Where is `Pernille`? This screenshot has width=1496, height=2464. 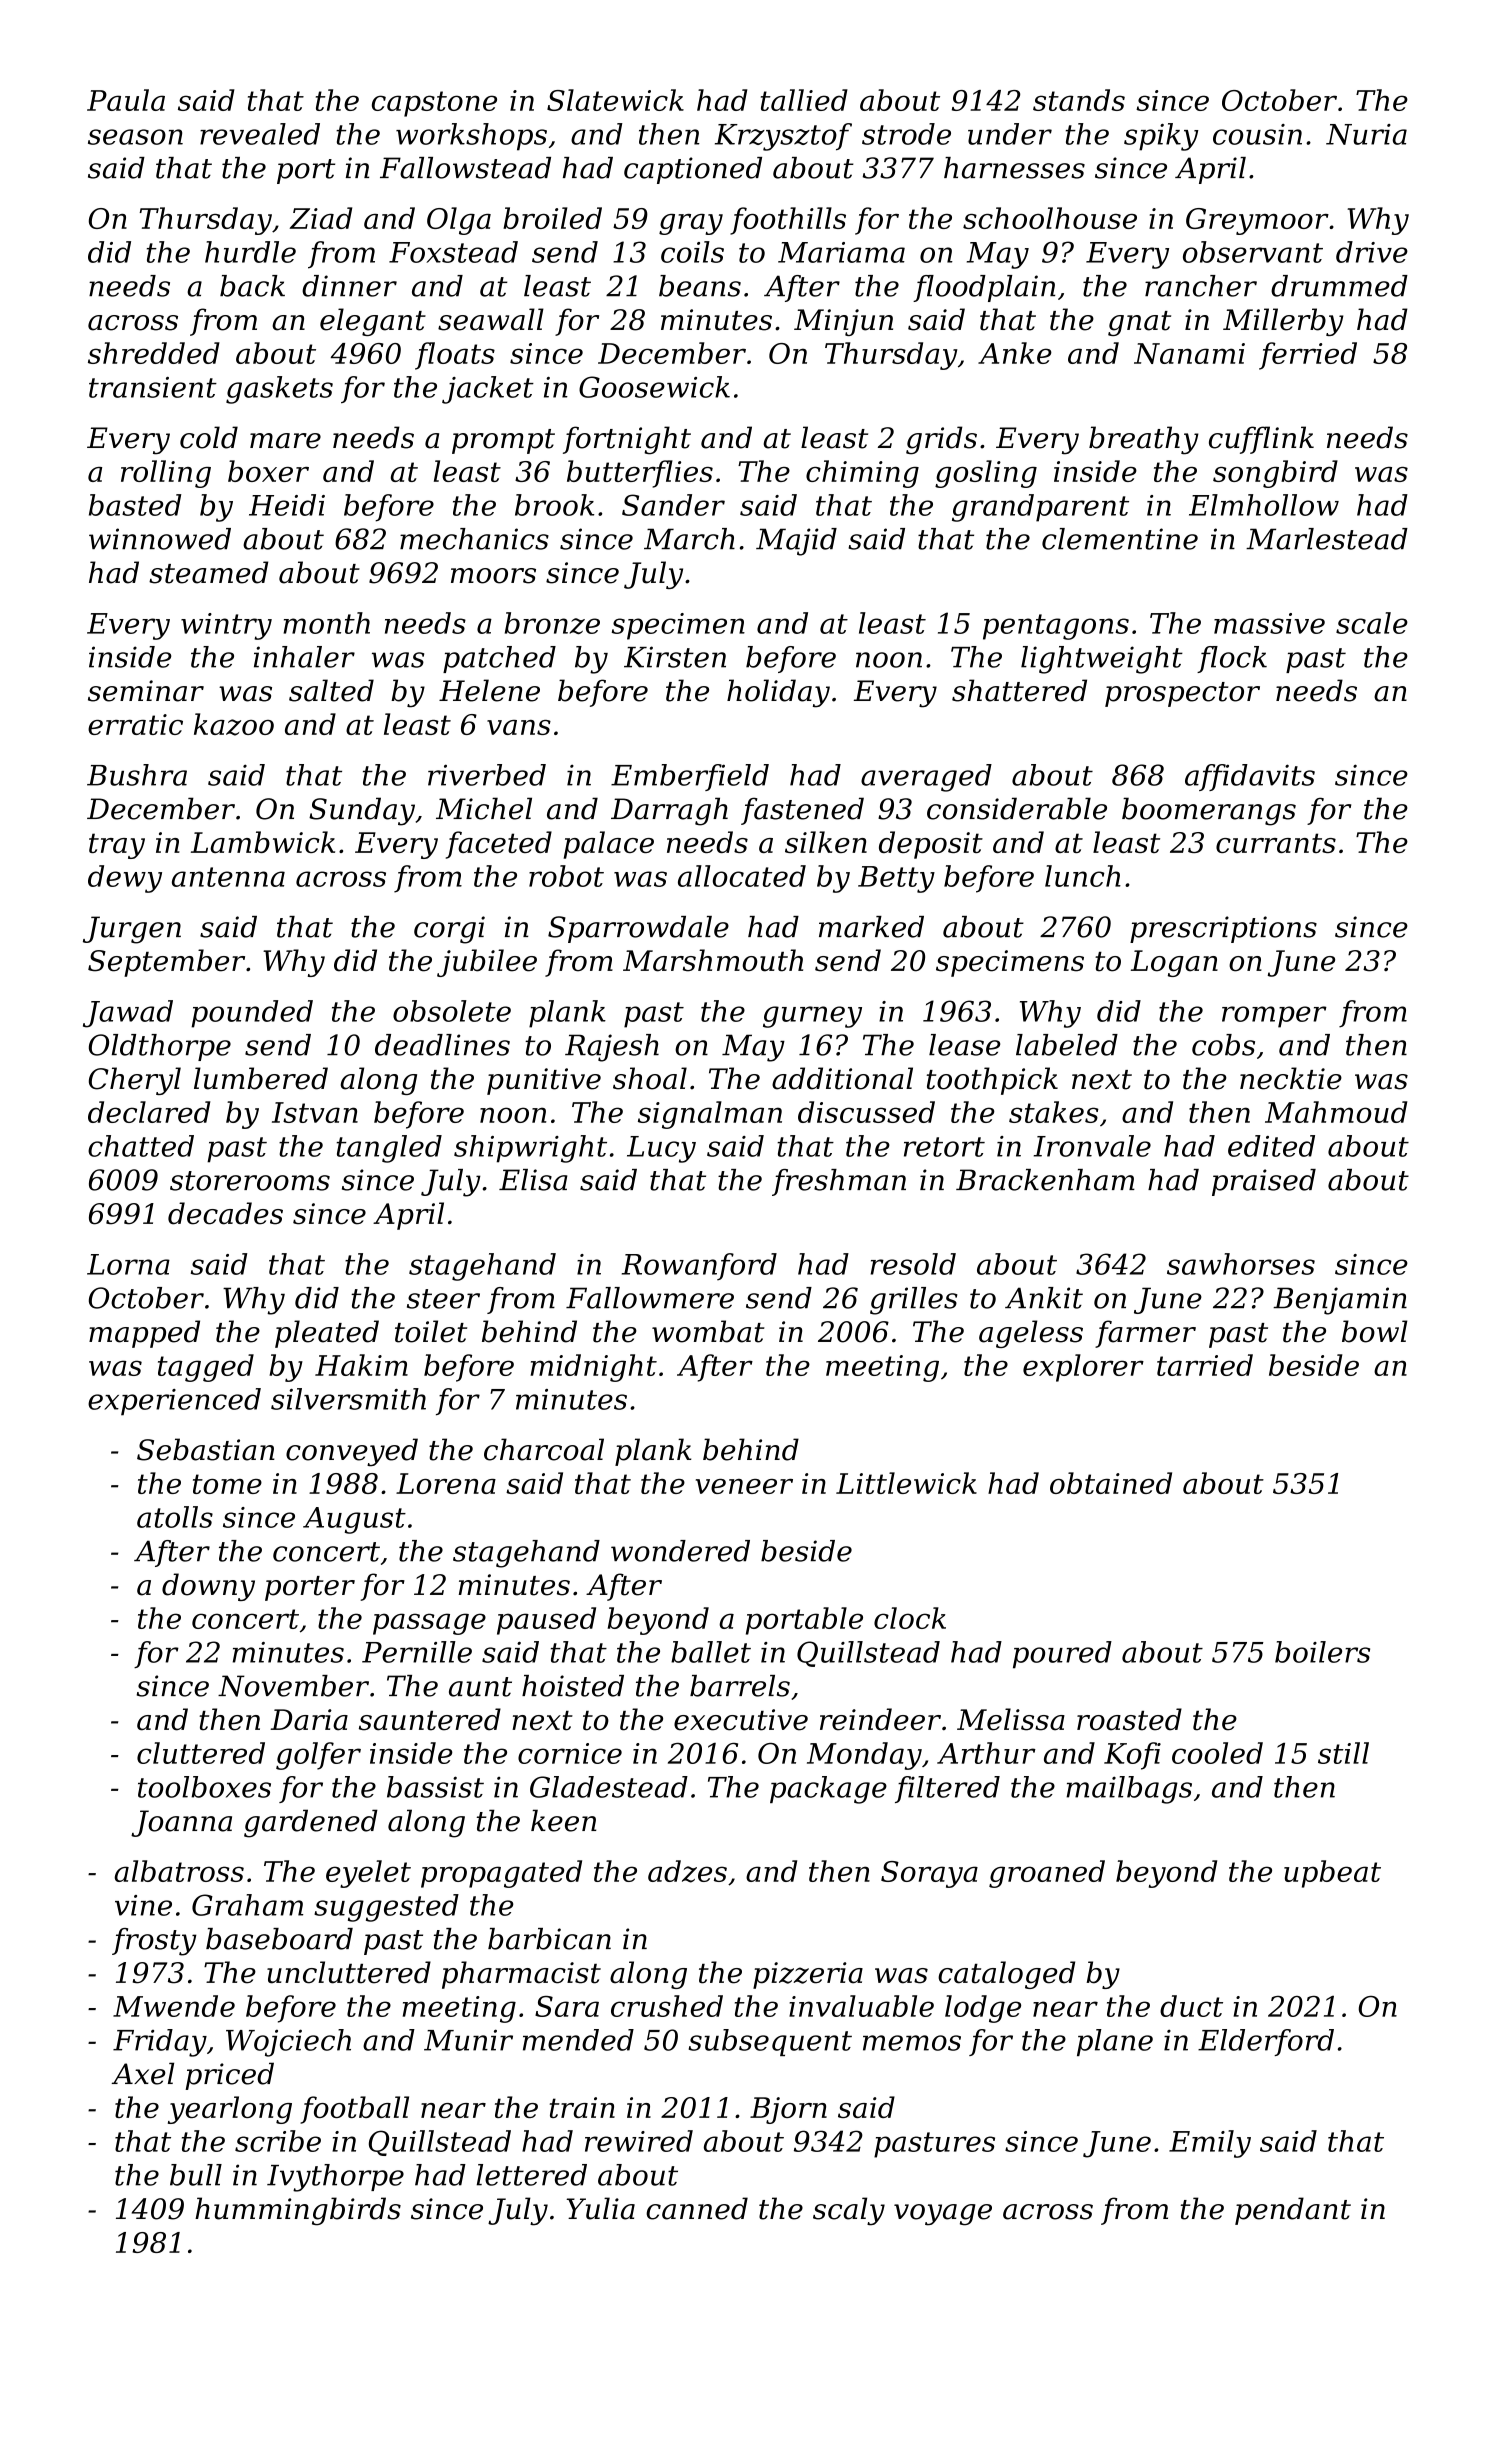 Pernille is located at coordinates (417, 1652).
